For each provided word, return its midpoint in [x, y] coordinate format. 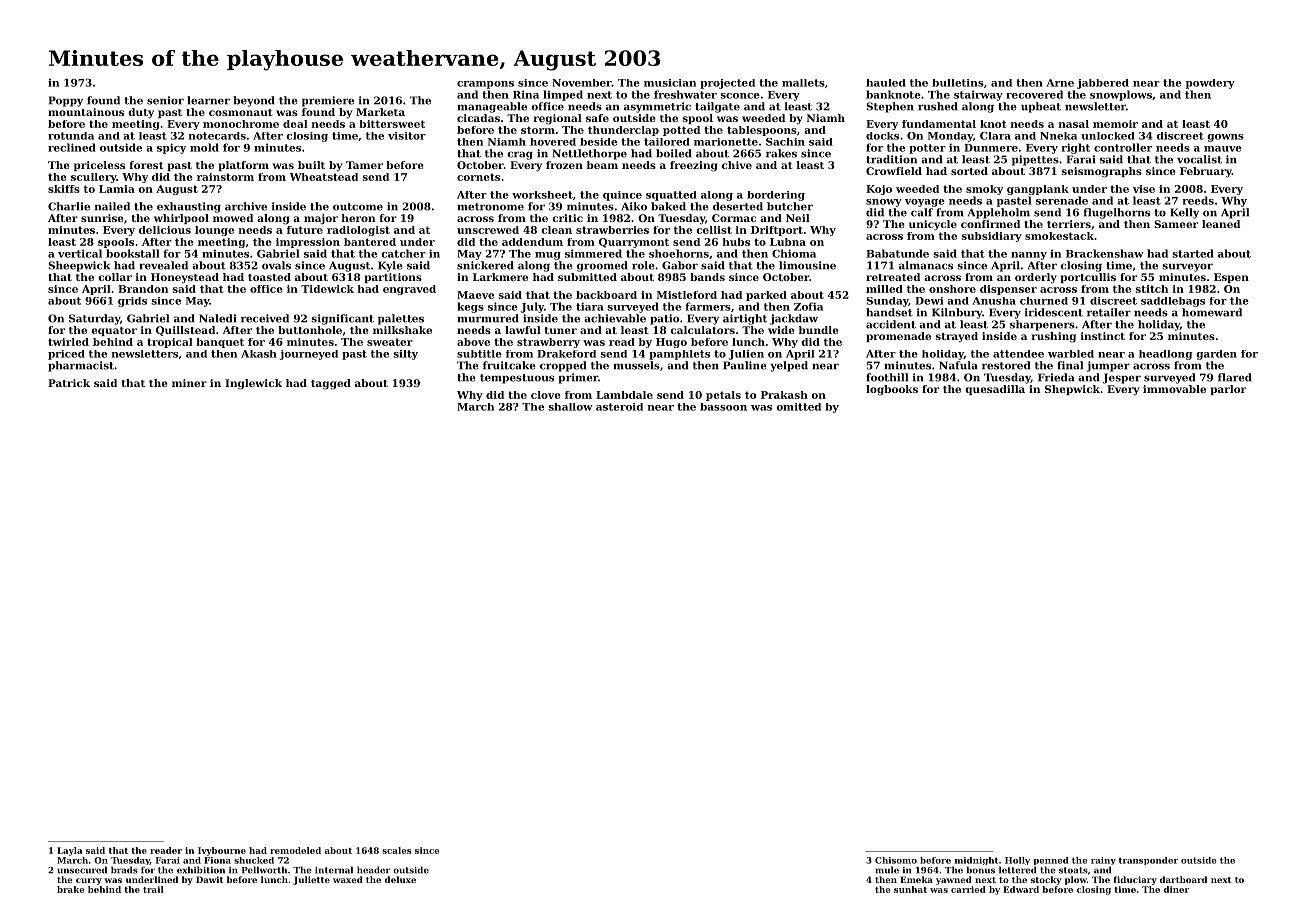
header [373, 870]
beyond [254, 101]
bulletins [958, 83]
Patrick [69, 383]
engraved [409, 290]
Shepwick [1072, 390]
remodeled [295, 850]
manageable [492, 107]
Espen [1231, 278]
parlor [1228, 390]
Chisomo [896, 860]
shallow [570, 407]
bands [707, 277]
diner [1176, 889]
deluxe [400, 879]
